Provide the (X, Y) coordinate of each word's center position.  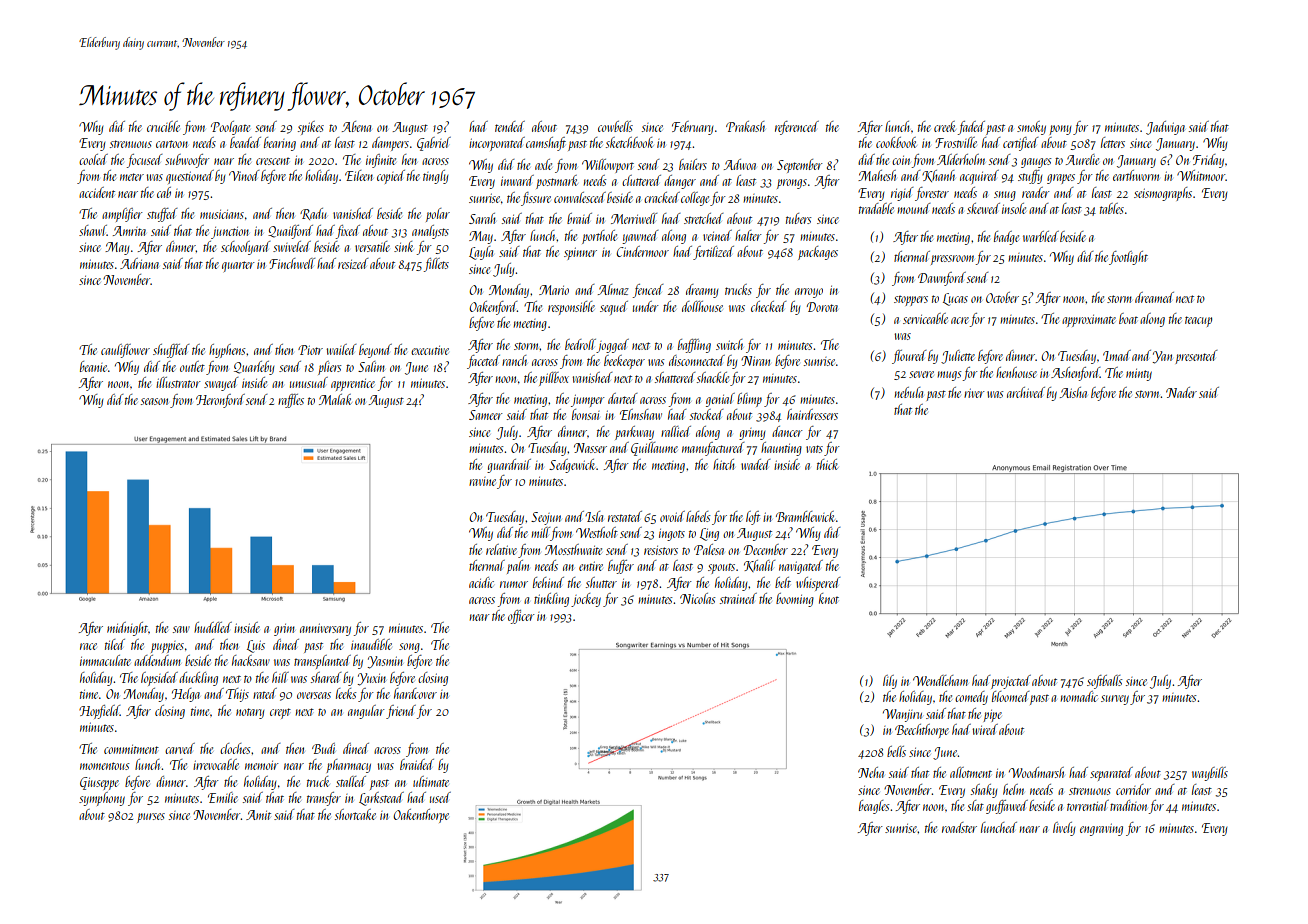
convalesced (580, 197)
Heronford (220, 401)
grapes (1061, 179)
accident (97, 192)
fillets (436, 265)
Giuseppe (99, 783)
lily (890, 682)
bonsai (585, 414)
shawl (93, 230)
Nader (1181, 392)
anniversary (325, 629)
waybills (1210, 774)
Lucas (955, 299)
